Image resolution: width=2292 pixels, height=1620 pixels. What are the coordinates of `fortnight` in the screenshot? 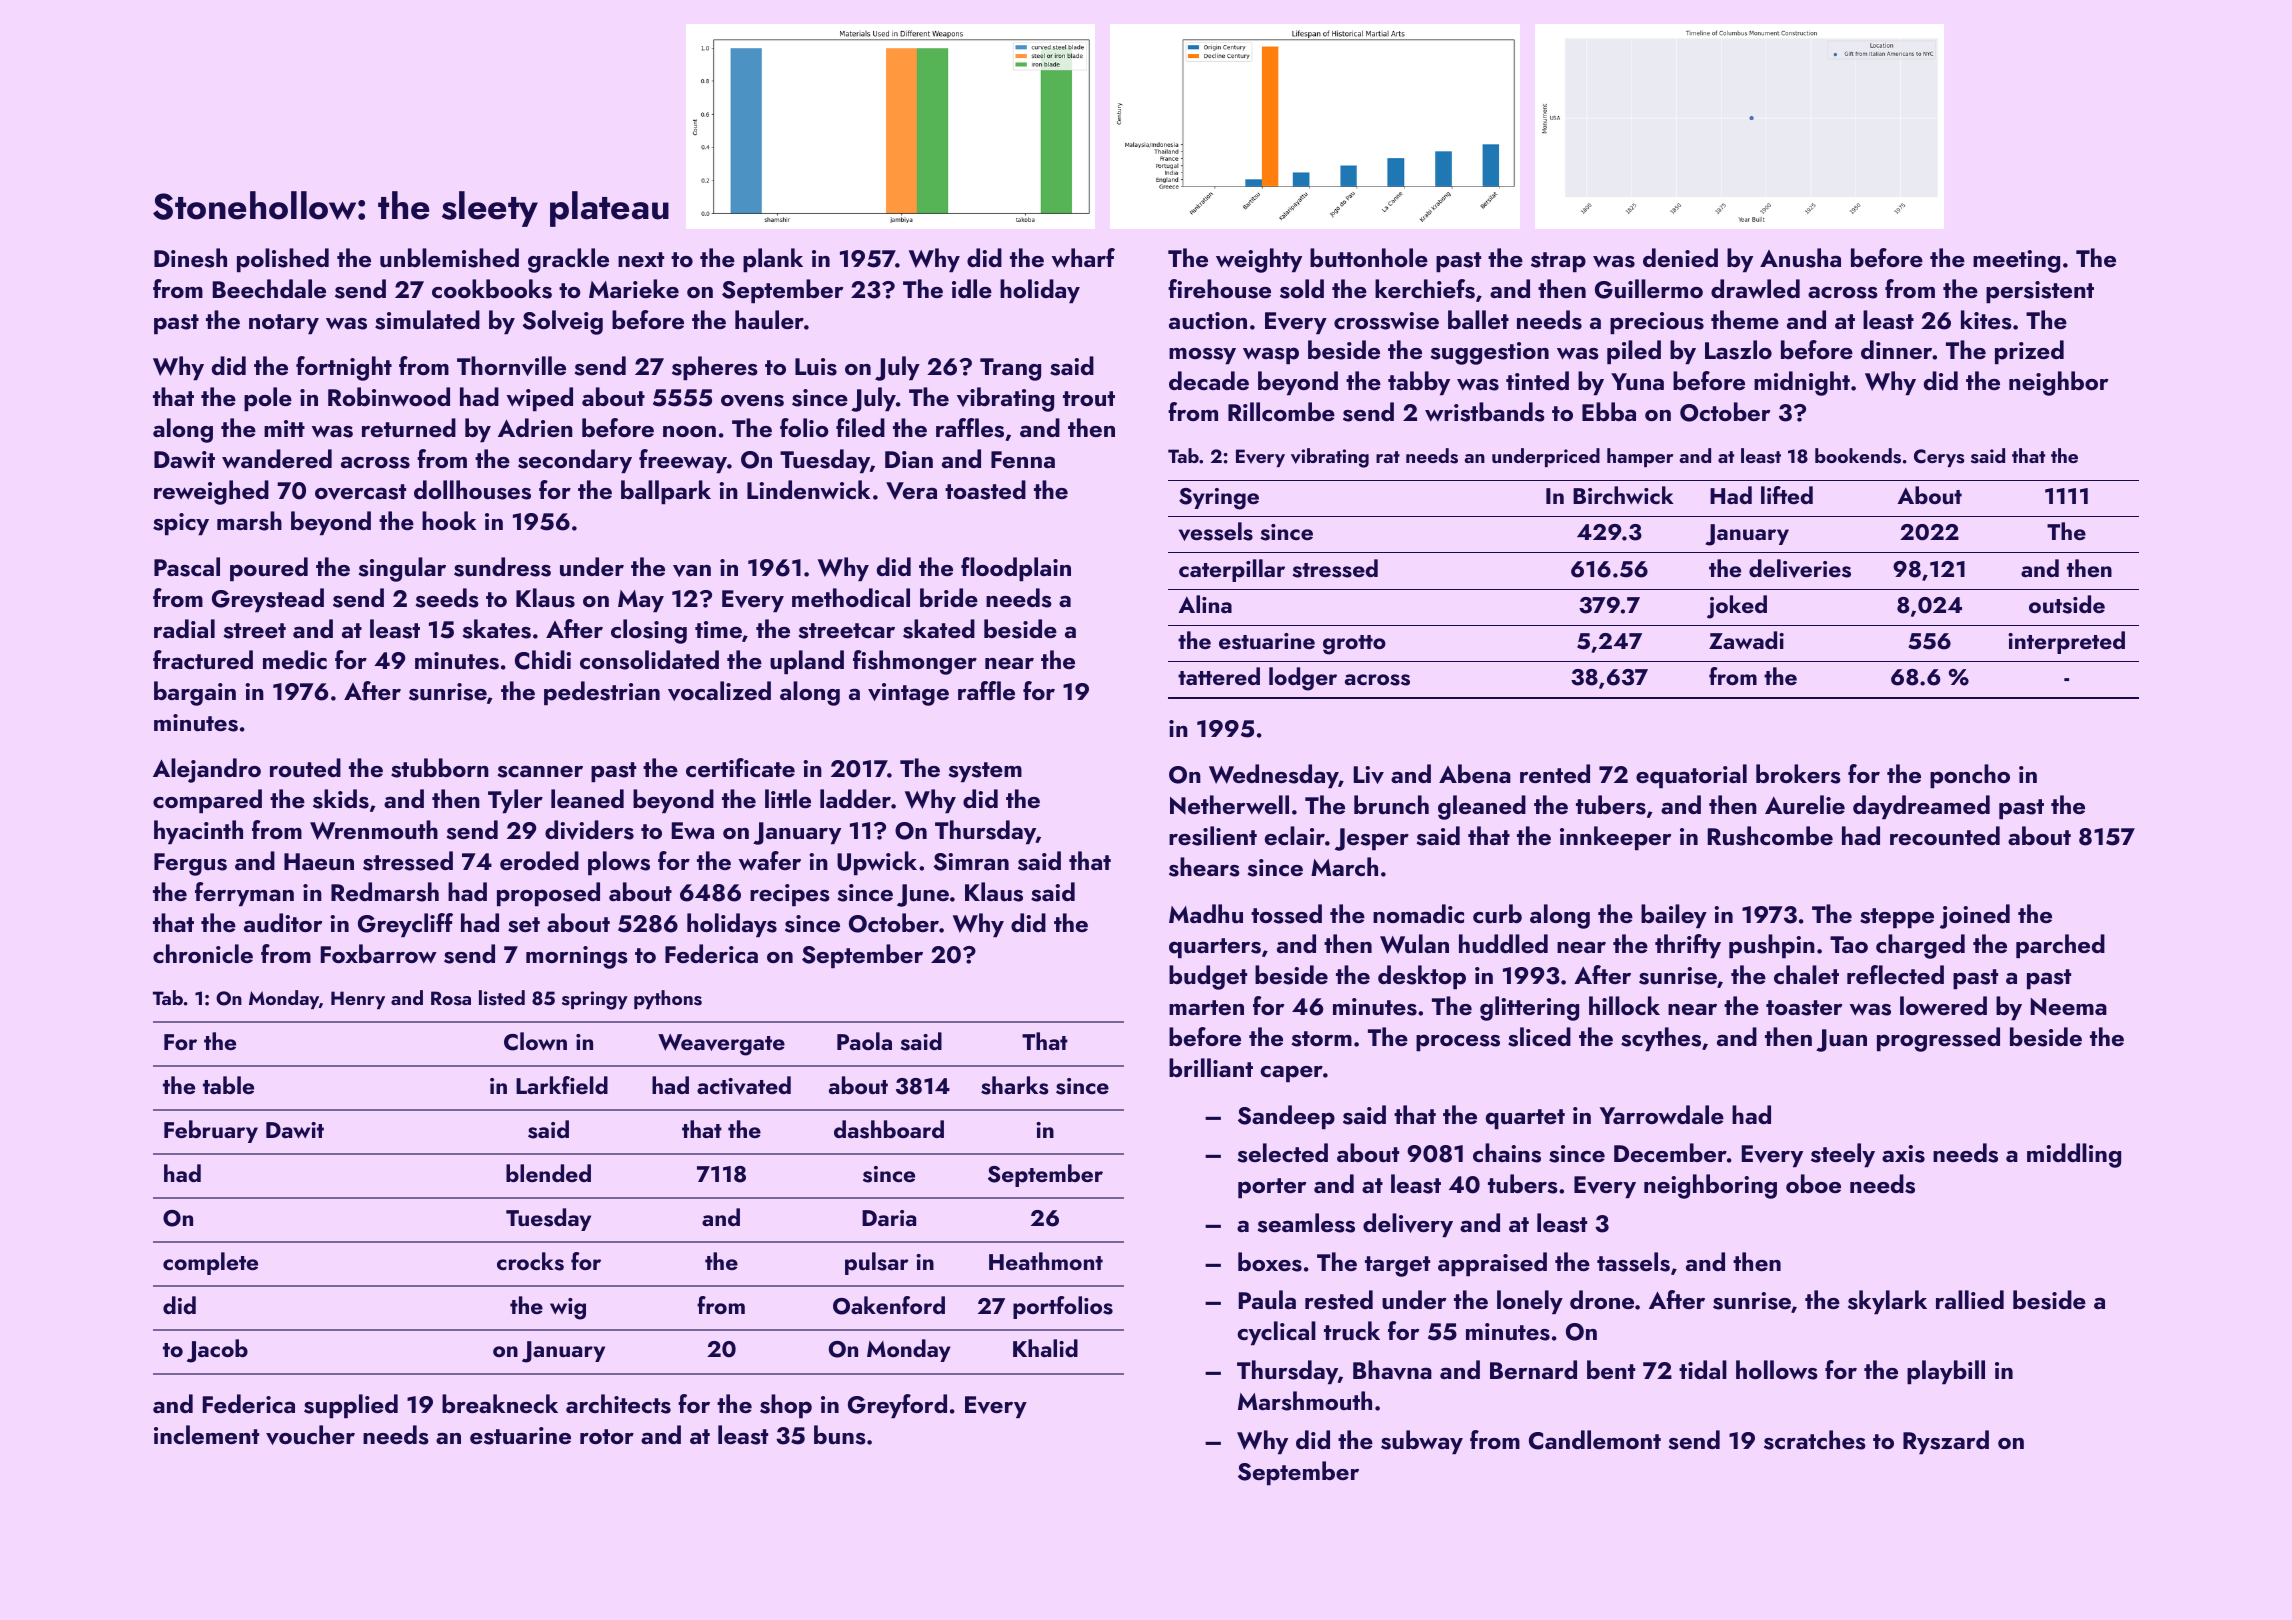 It's located at (344, 368).
